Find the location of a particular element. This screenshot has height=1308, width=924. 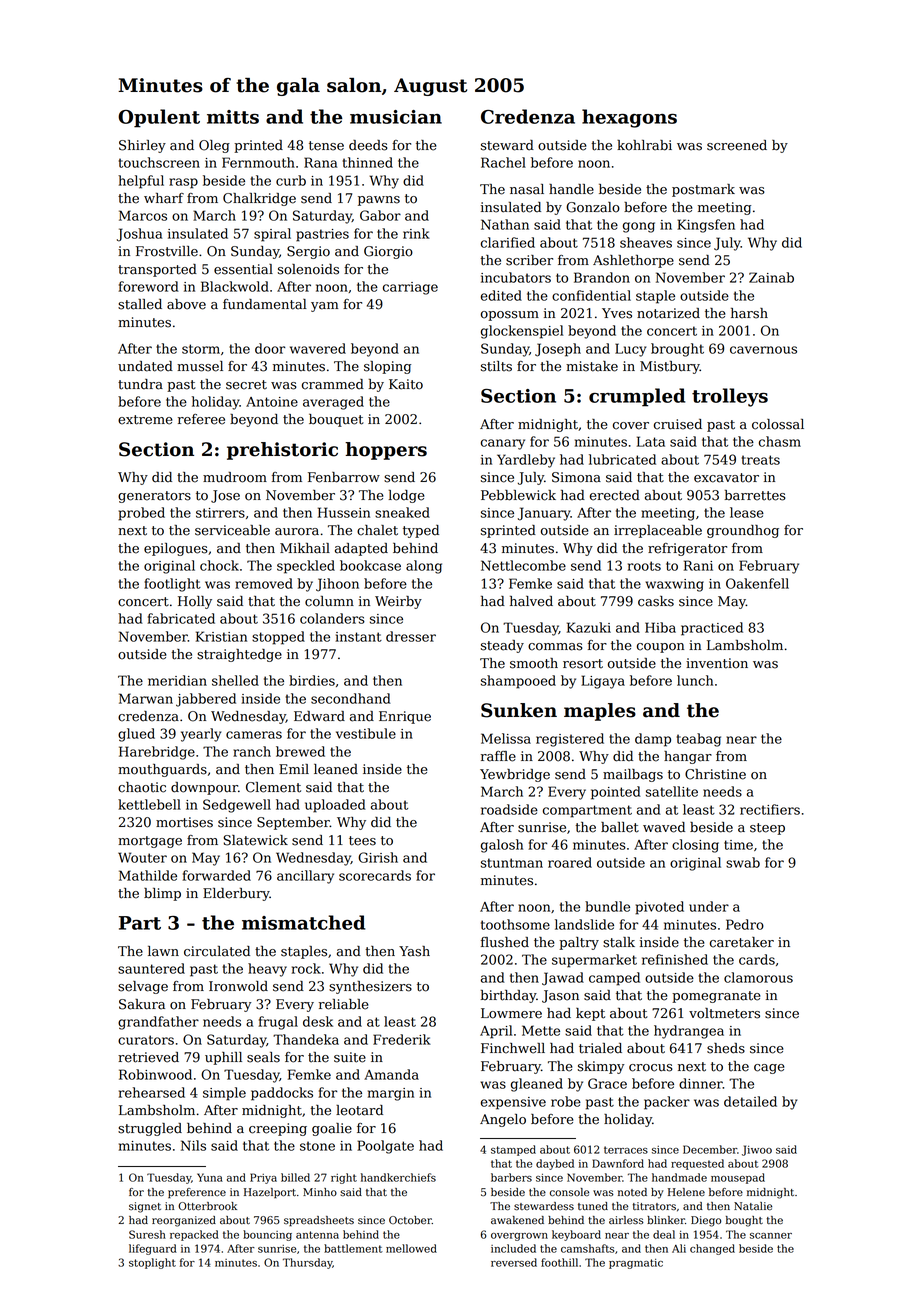

Pedro is located at coordinates (745, 924).
